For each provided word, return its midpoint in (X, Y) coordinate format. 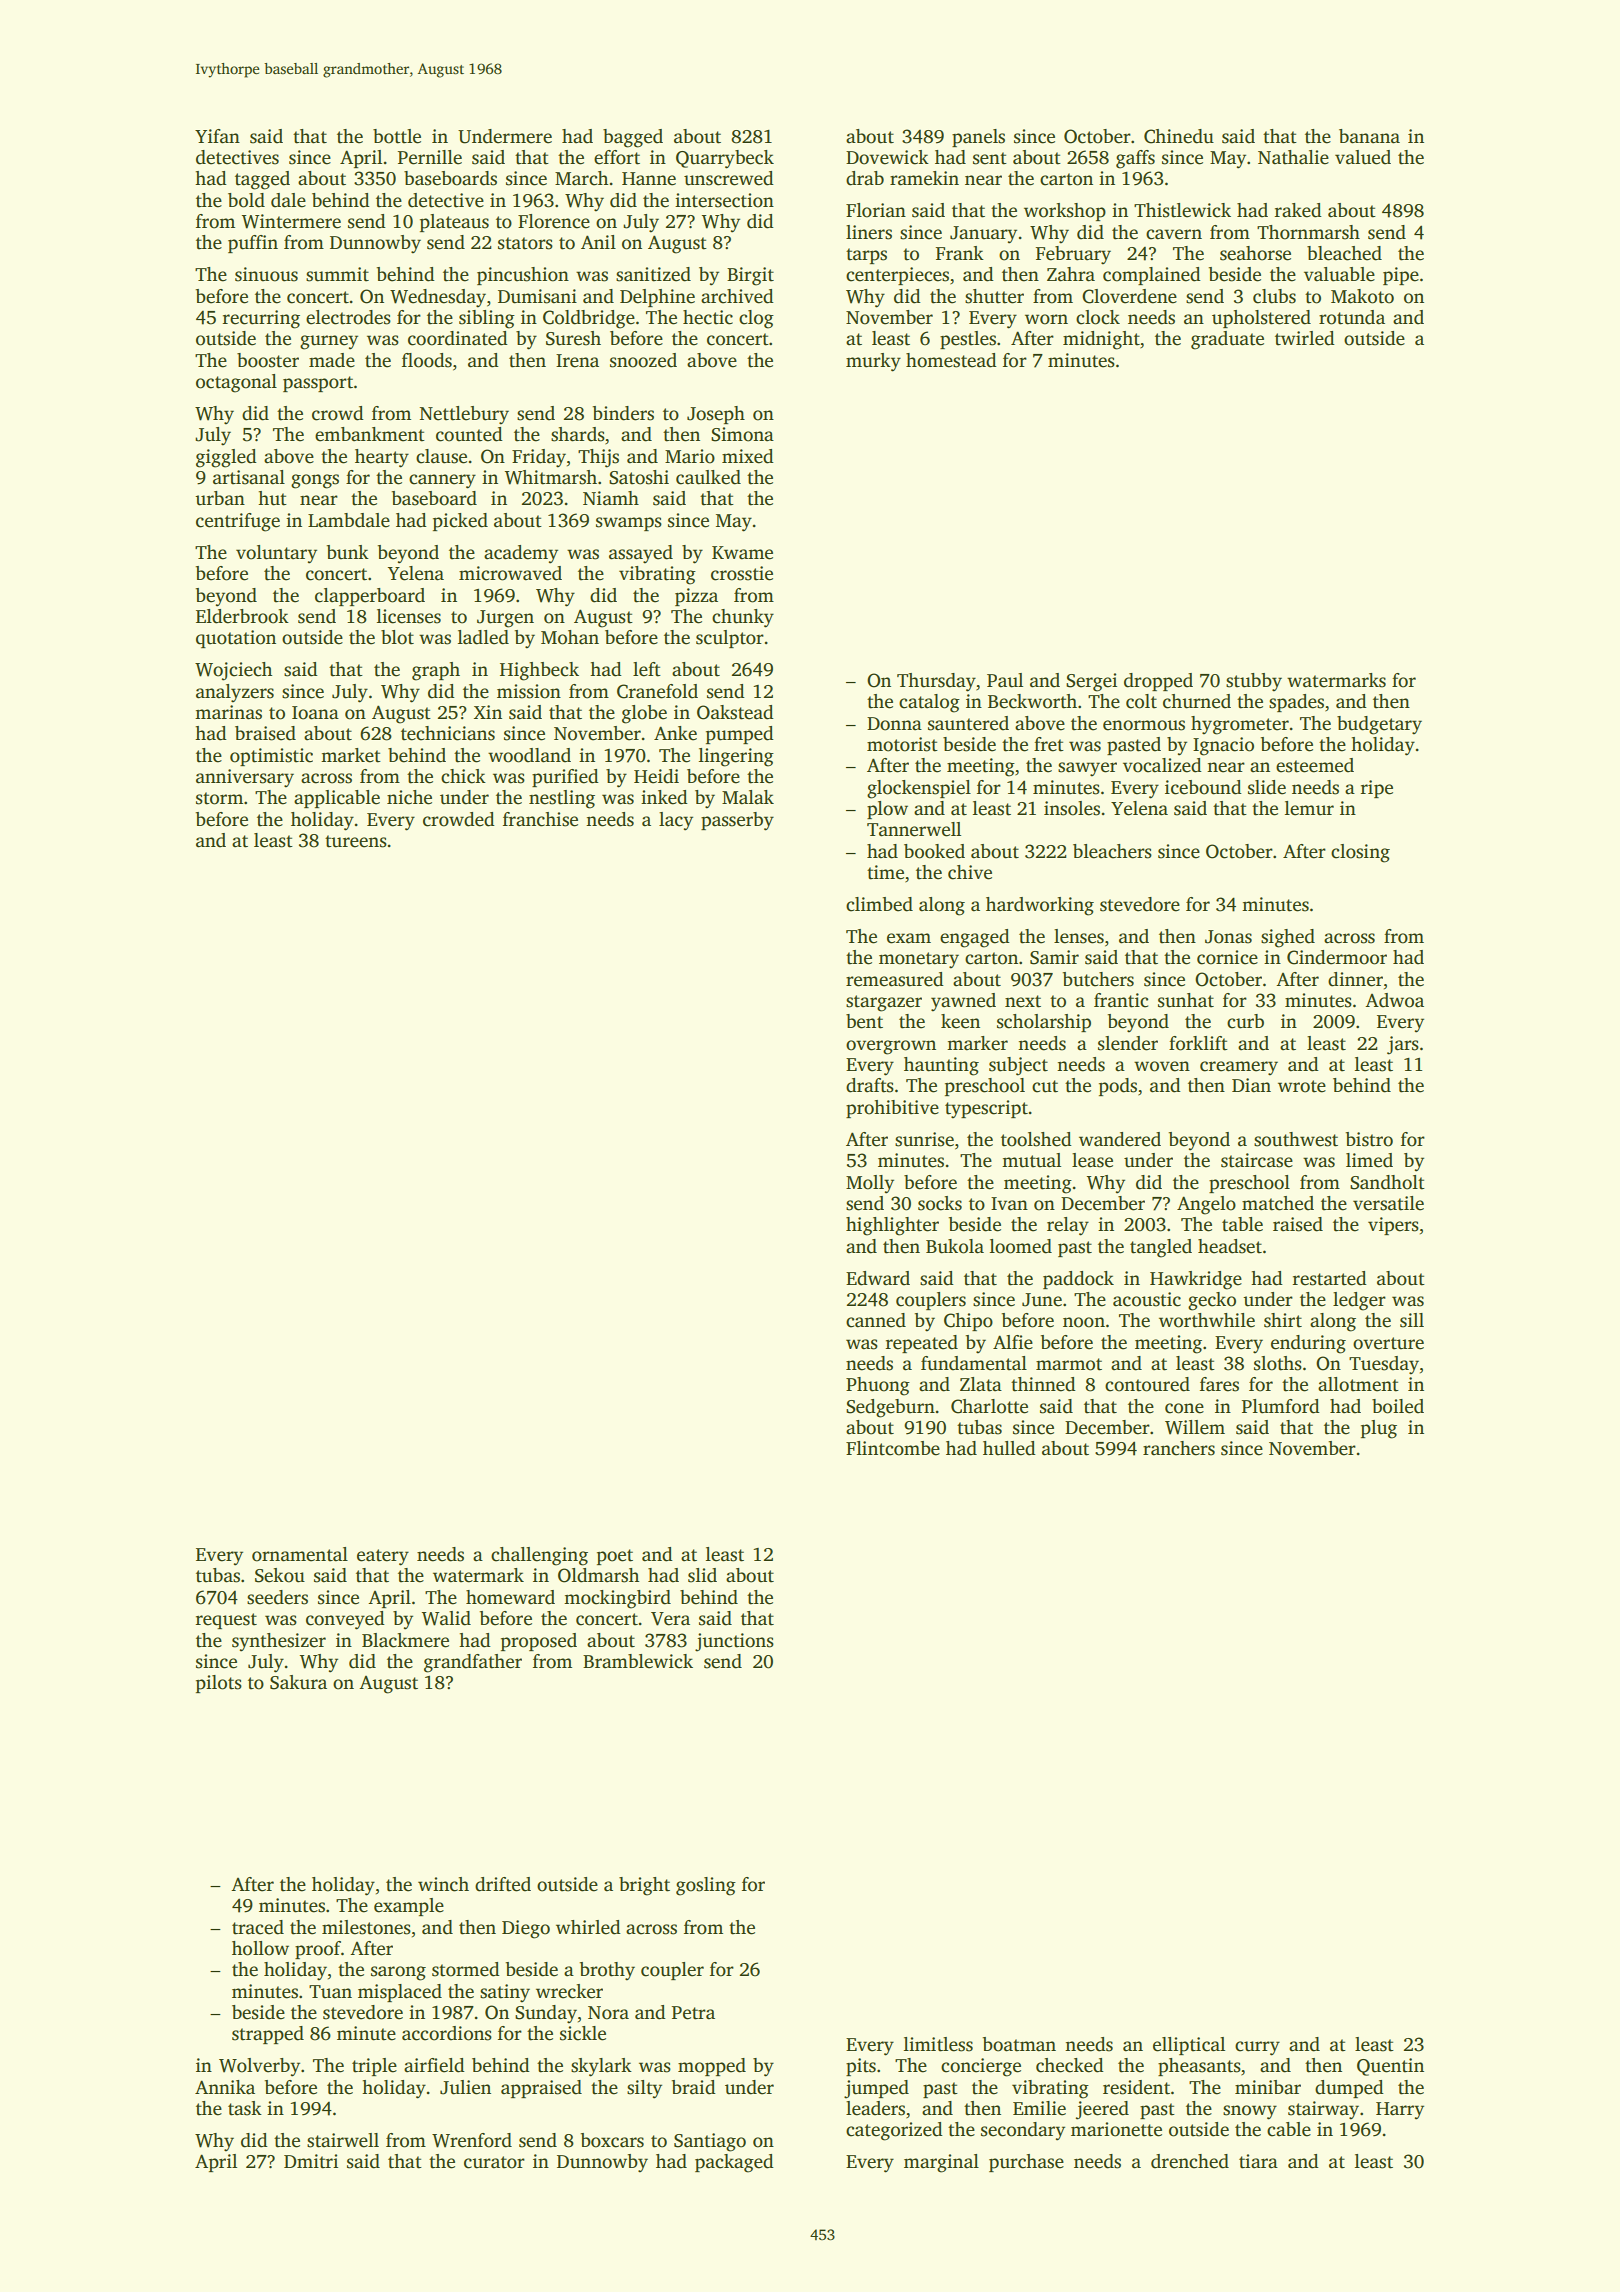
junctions (734, 1642)
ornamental (300, 1554)
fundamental (974, 1363)
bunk (348, 552)
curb (1245, 1021)
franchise (540, 819)
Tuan (330, 1992)
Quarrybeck (725, 159)
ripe (1377, 789)
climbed (879, 904)
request (226, 1621)
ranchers (1179, 1448)
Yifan (217, 136)
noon (1084, 1322)
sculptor (730, 639)
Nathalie (1293, 157)
